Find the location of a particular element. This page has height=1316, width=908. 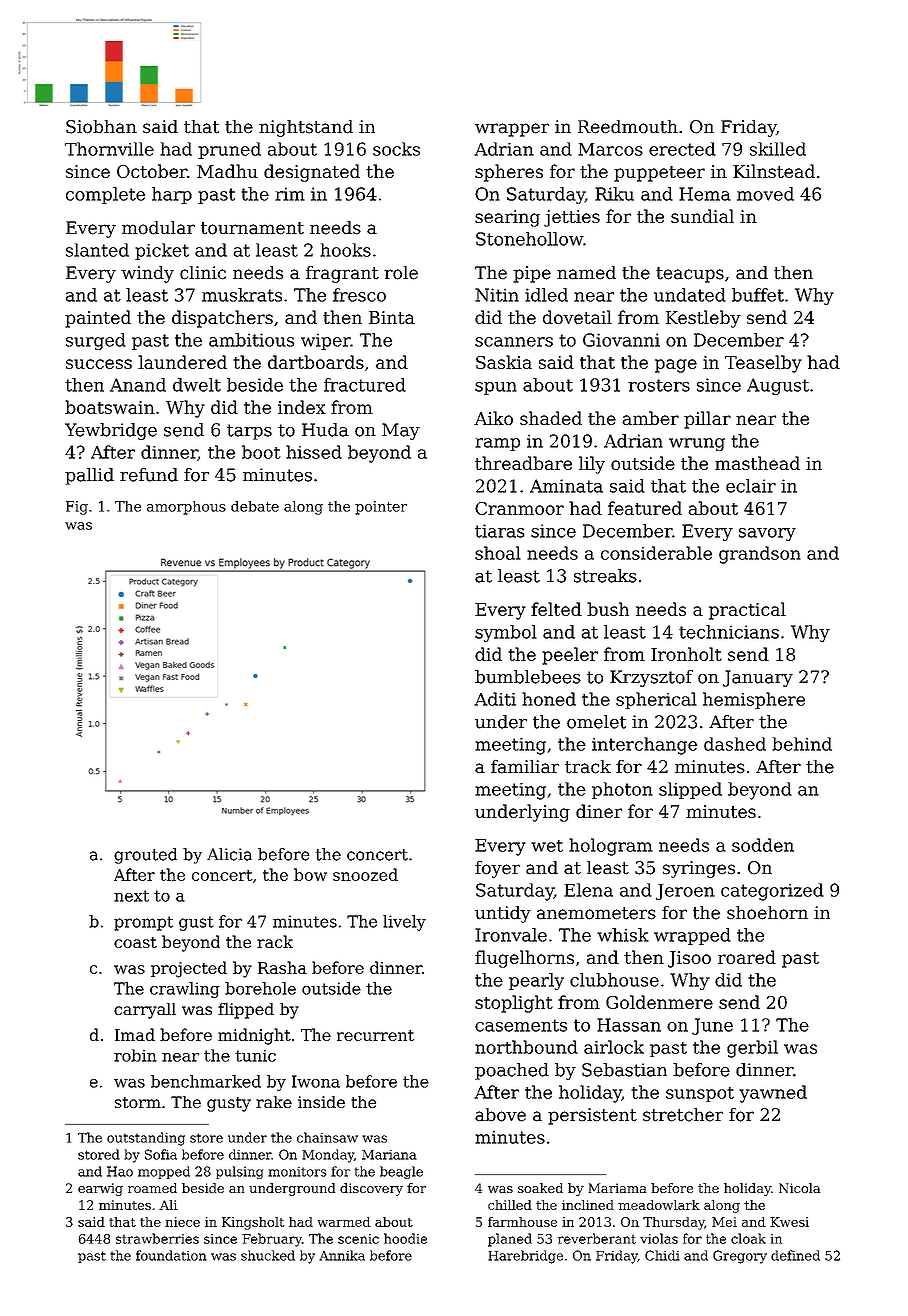

Reedmouth is located at coordinates (628, 127).
